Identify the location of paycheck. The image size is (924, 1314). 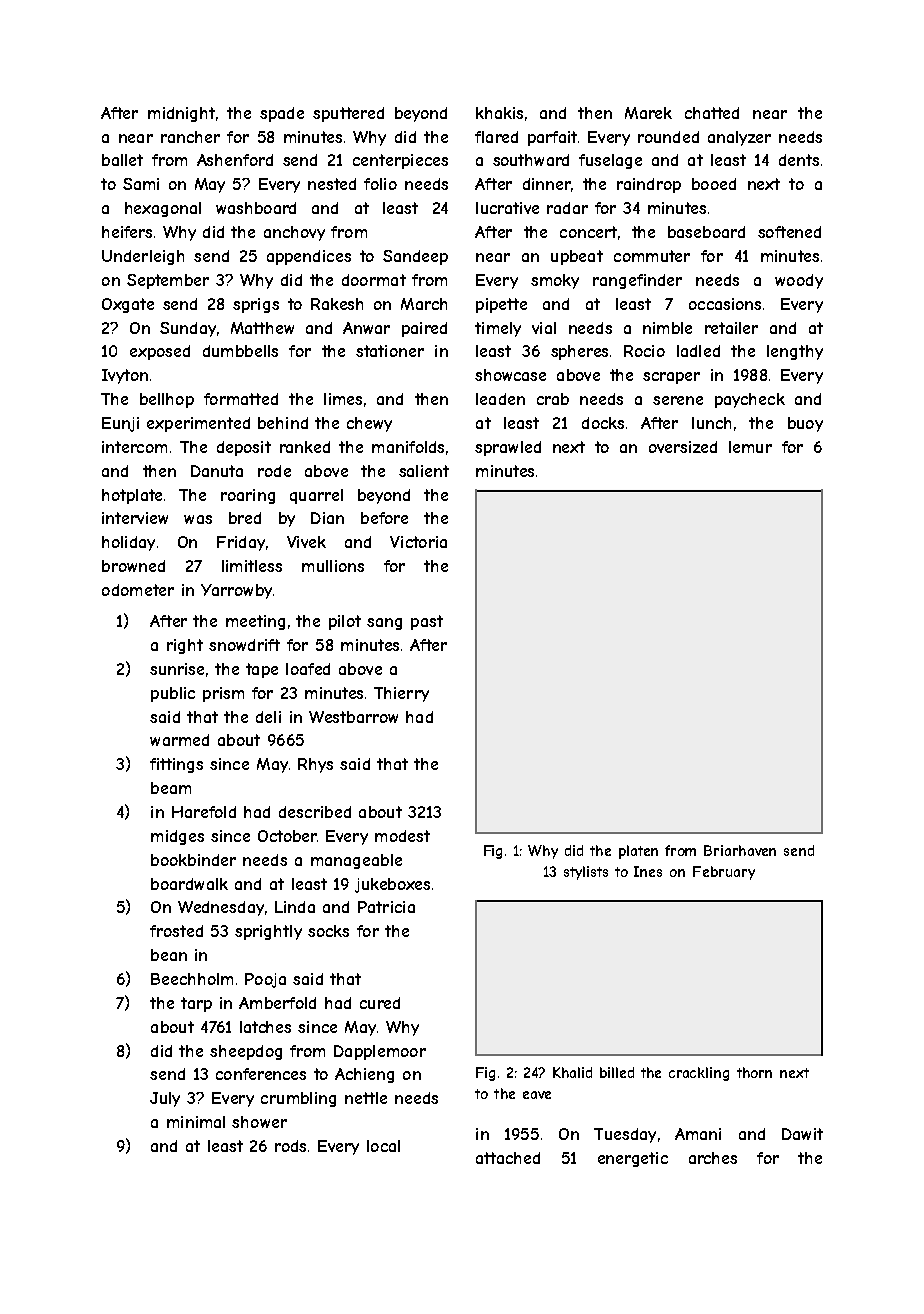
(750, 400).
